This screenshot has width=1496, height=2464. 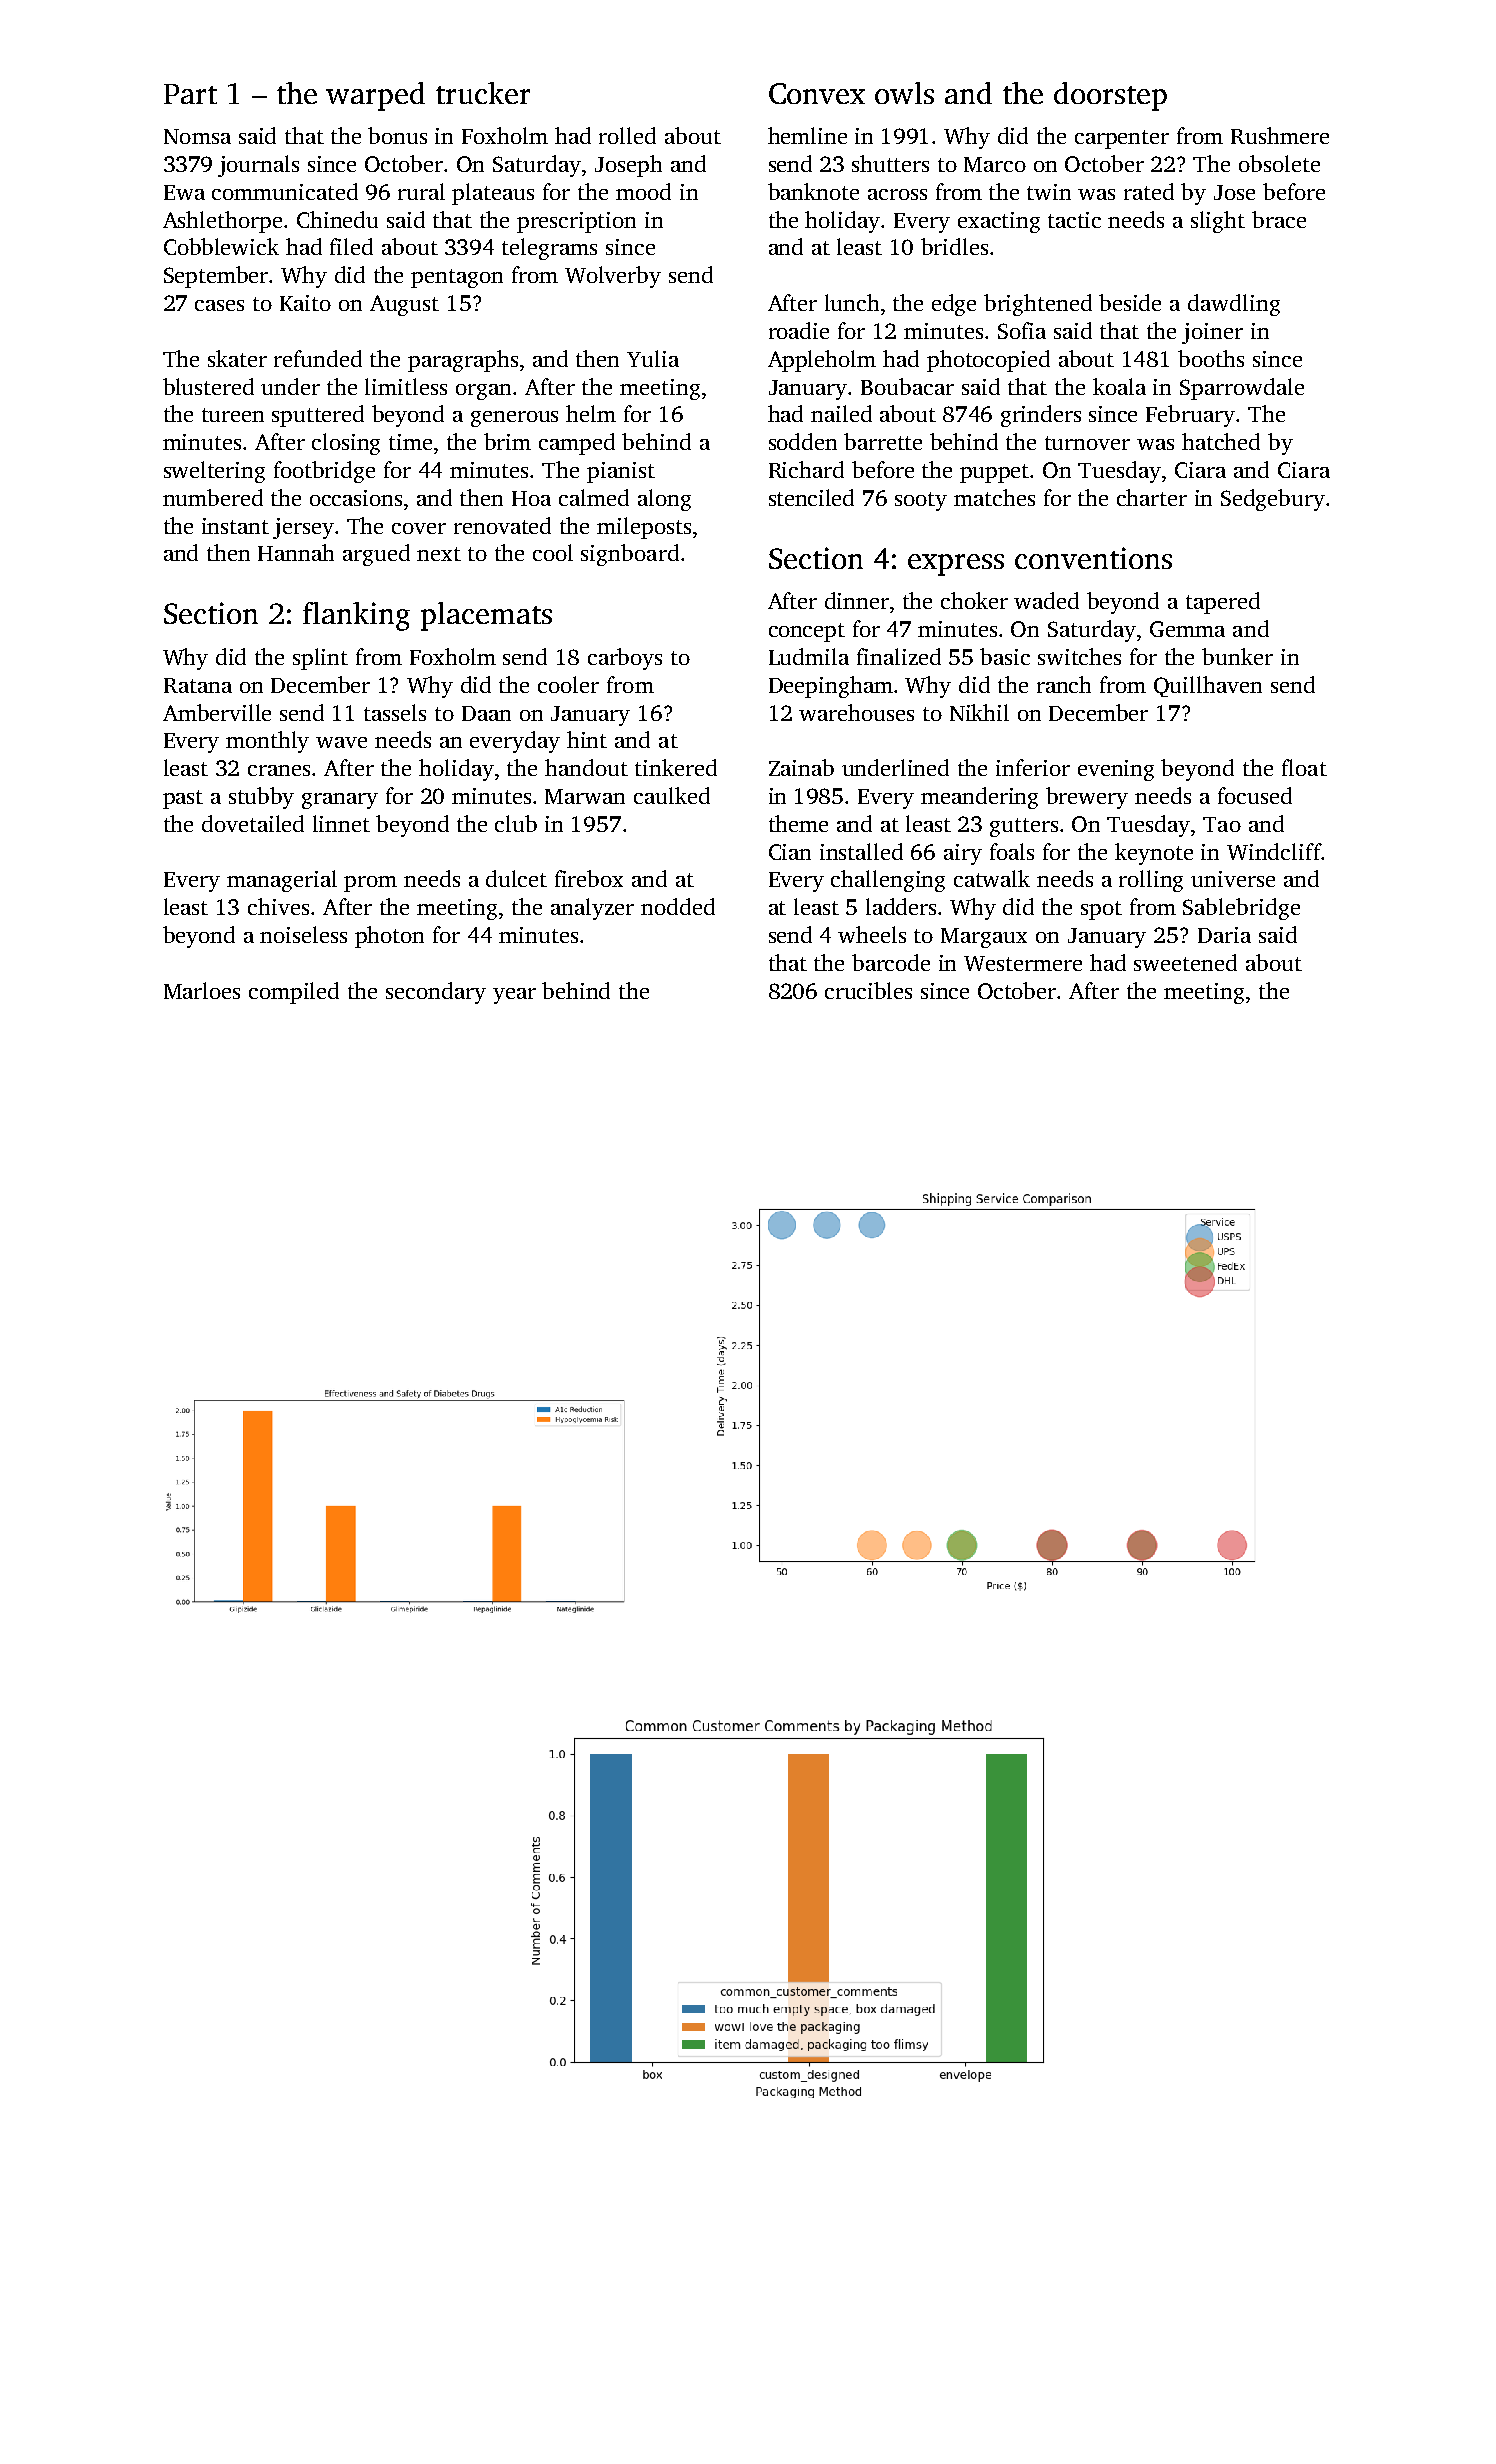 What do you see at coordinates (817, 93) in the screenshot?
I see `Convex` at bounding box center [817, 93].
